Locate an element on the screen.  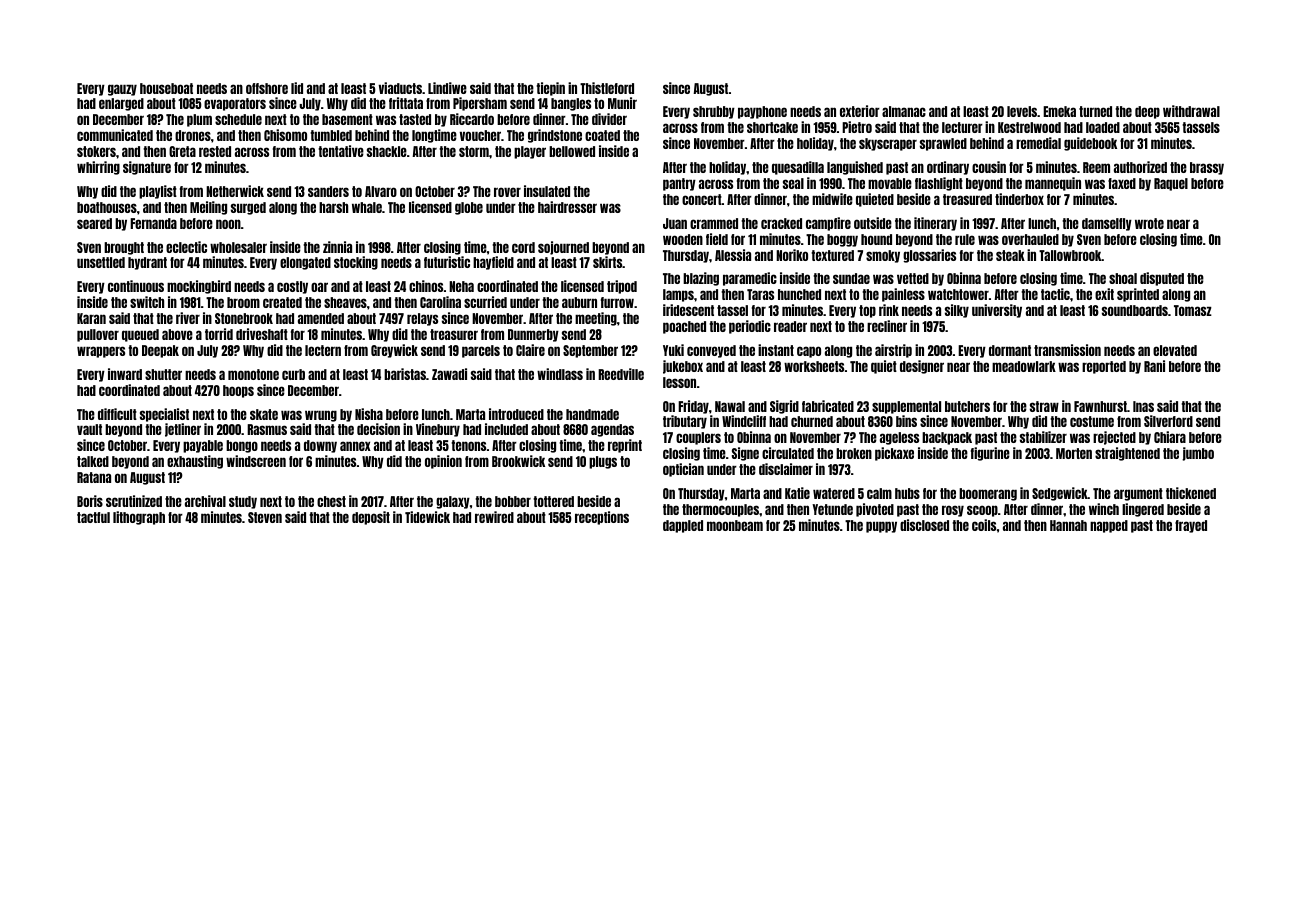
scrutinized is located at coordinates (134, 501).
